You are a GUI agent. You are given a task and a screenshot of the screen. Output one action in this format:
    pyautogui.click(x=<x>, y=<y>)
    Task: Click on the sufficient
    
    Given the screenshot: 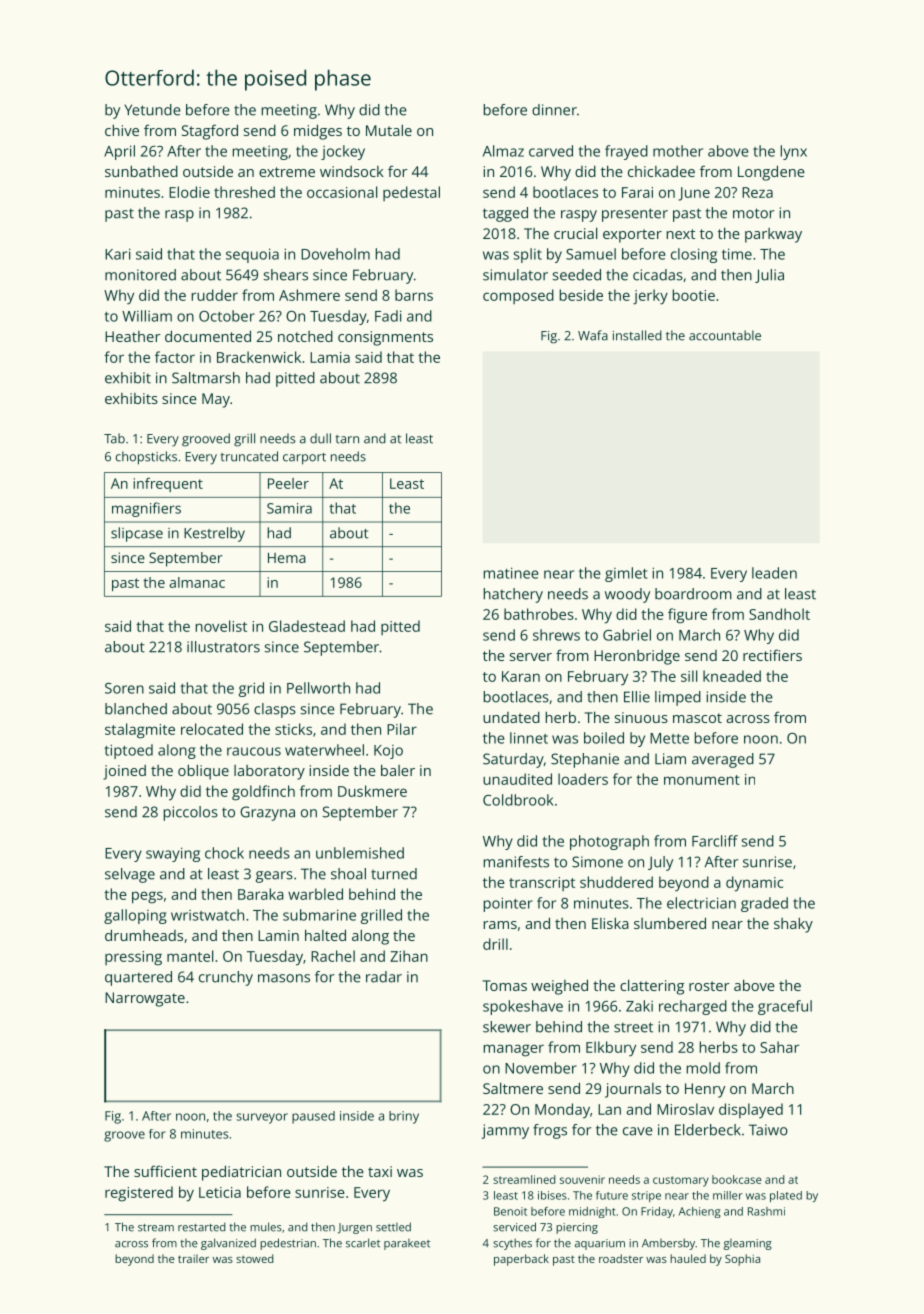 What is the action you would take?
    pyautogui.click(x=165, y=1171)
